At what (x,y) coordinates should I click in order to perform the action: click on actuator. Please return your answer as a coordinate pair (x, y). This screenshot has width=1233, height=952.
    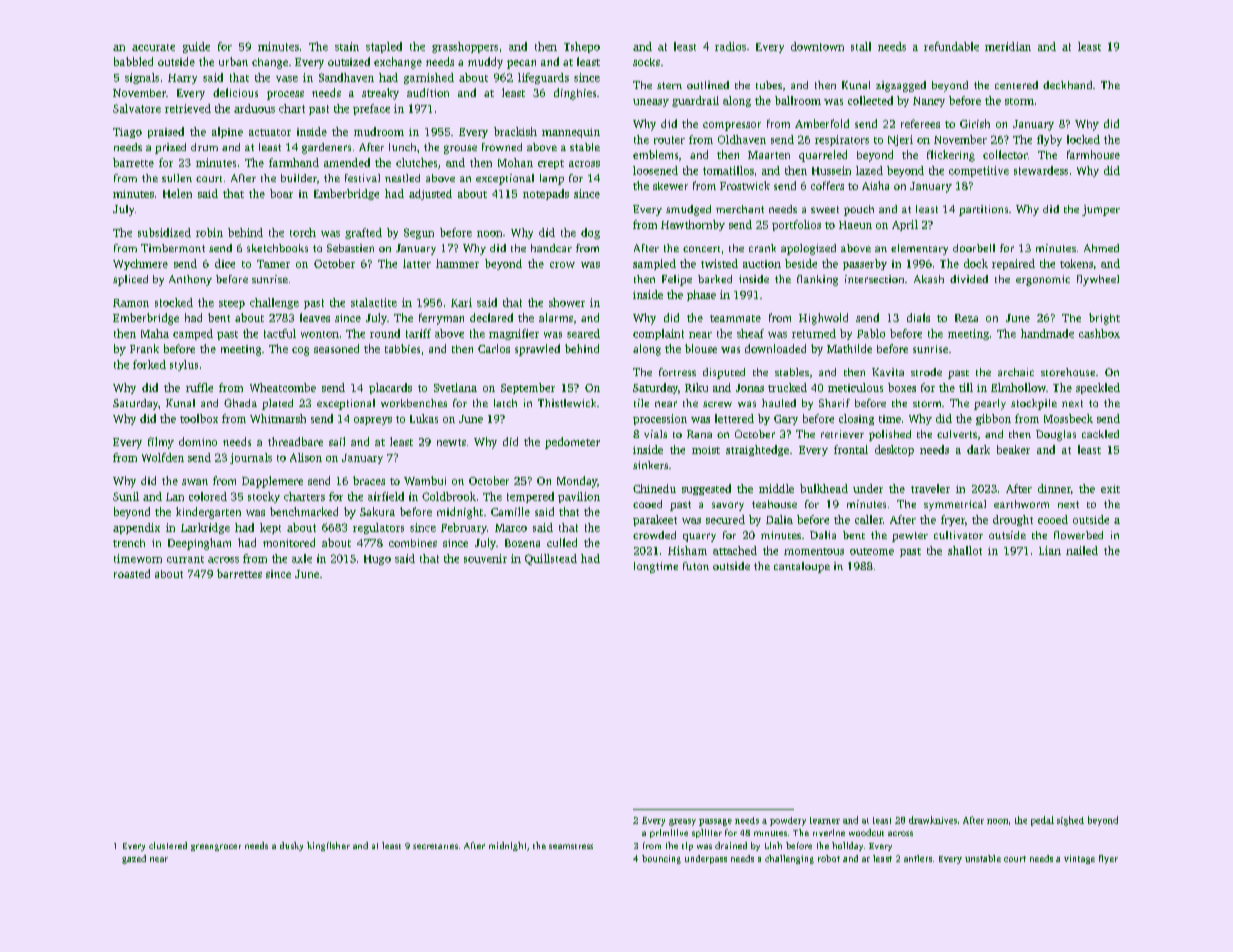
    Looking at the image, I should click on (270, 132).
